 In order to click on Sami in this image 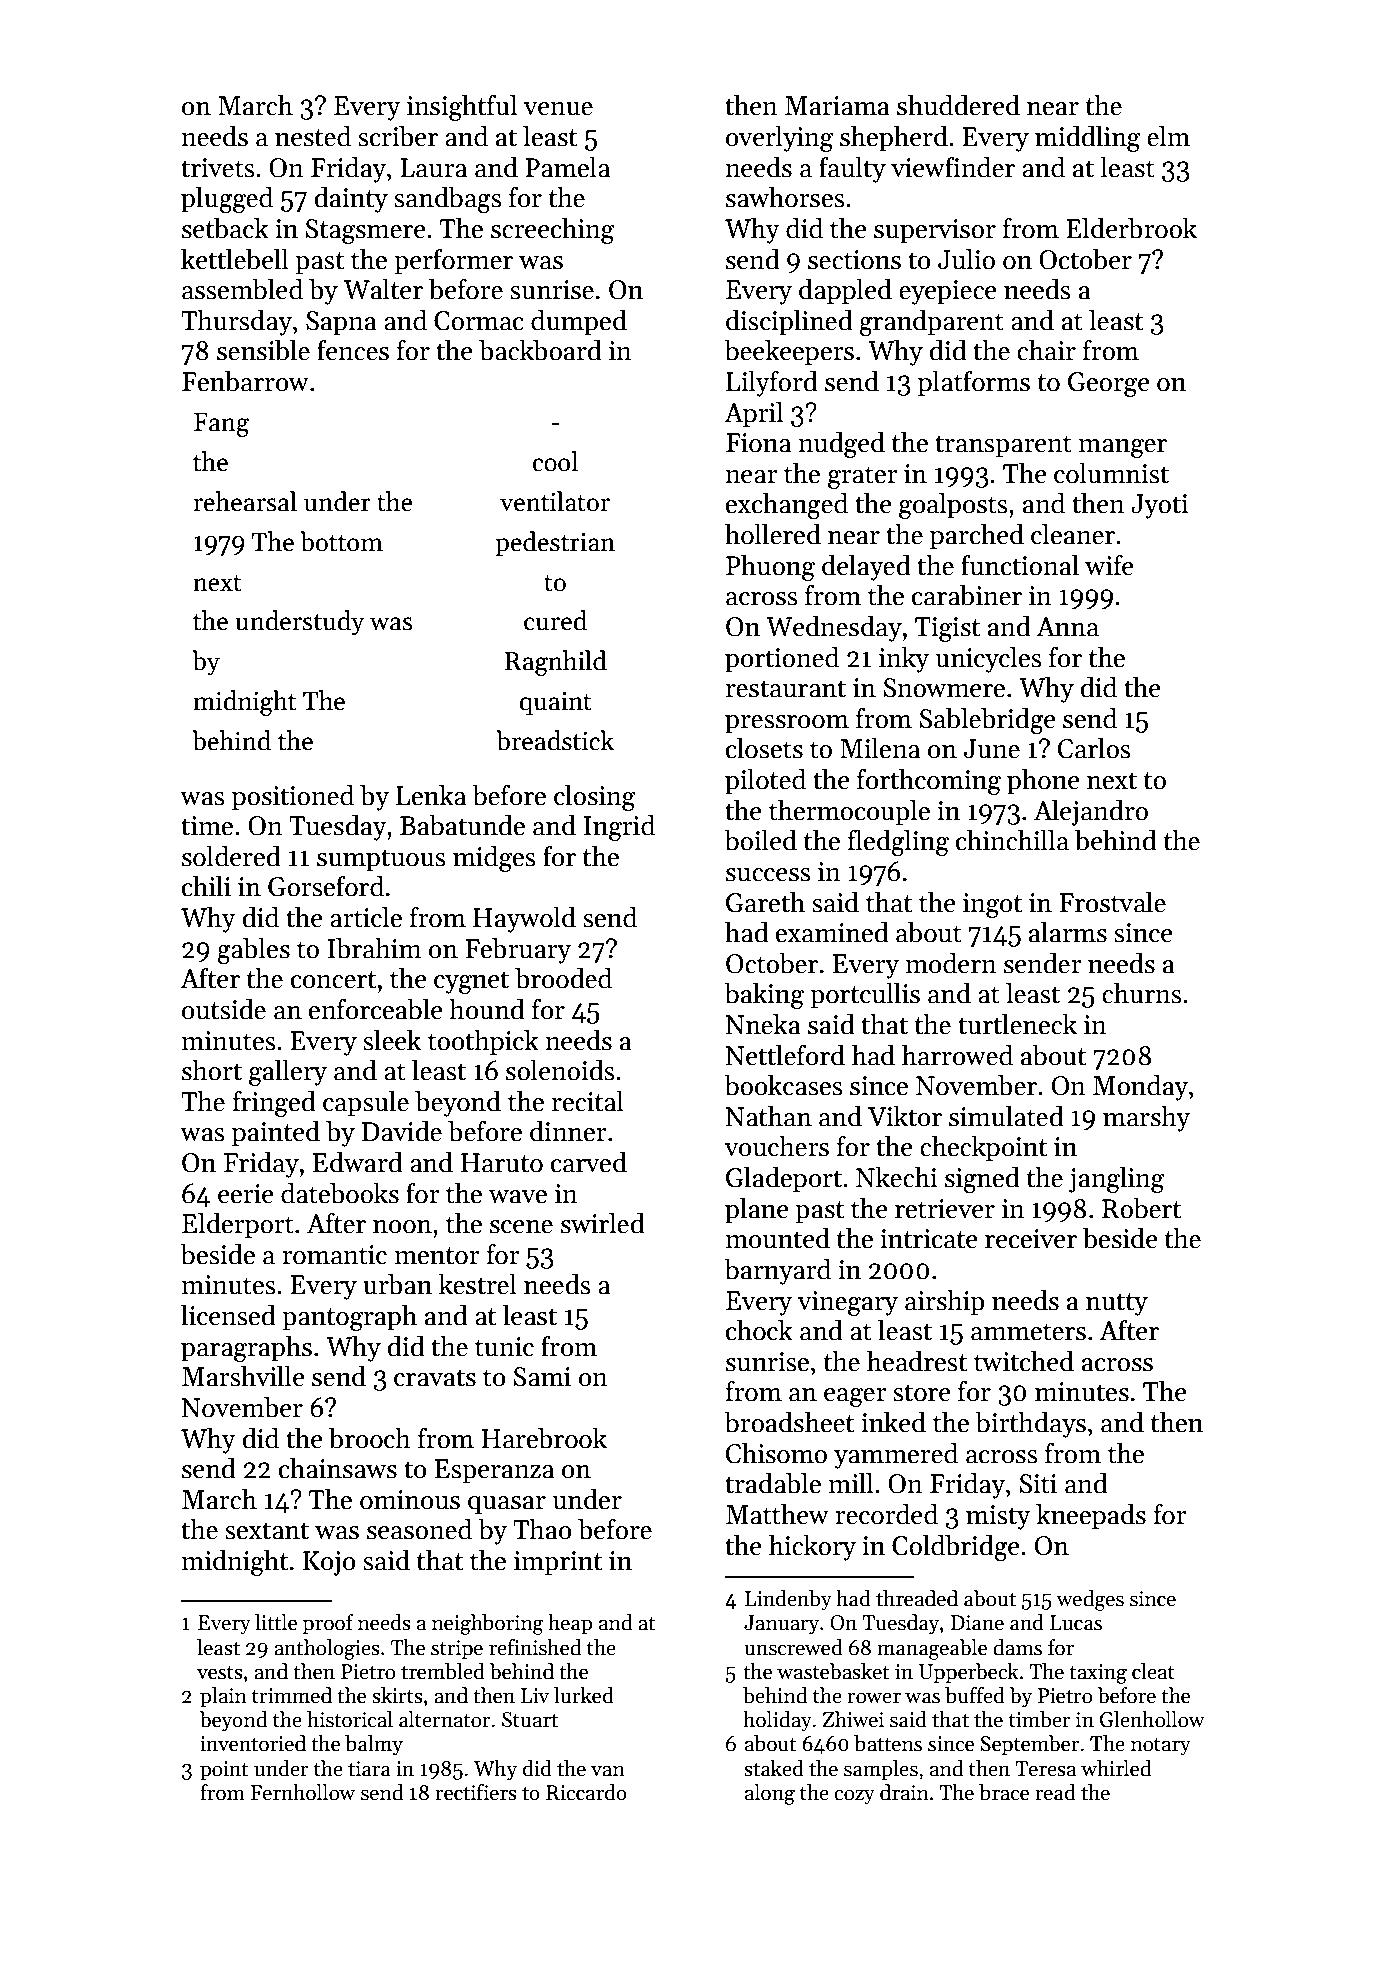, I will do `click(542, 1377)`.
